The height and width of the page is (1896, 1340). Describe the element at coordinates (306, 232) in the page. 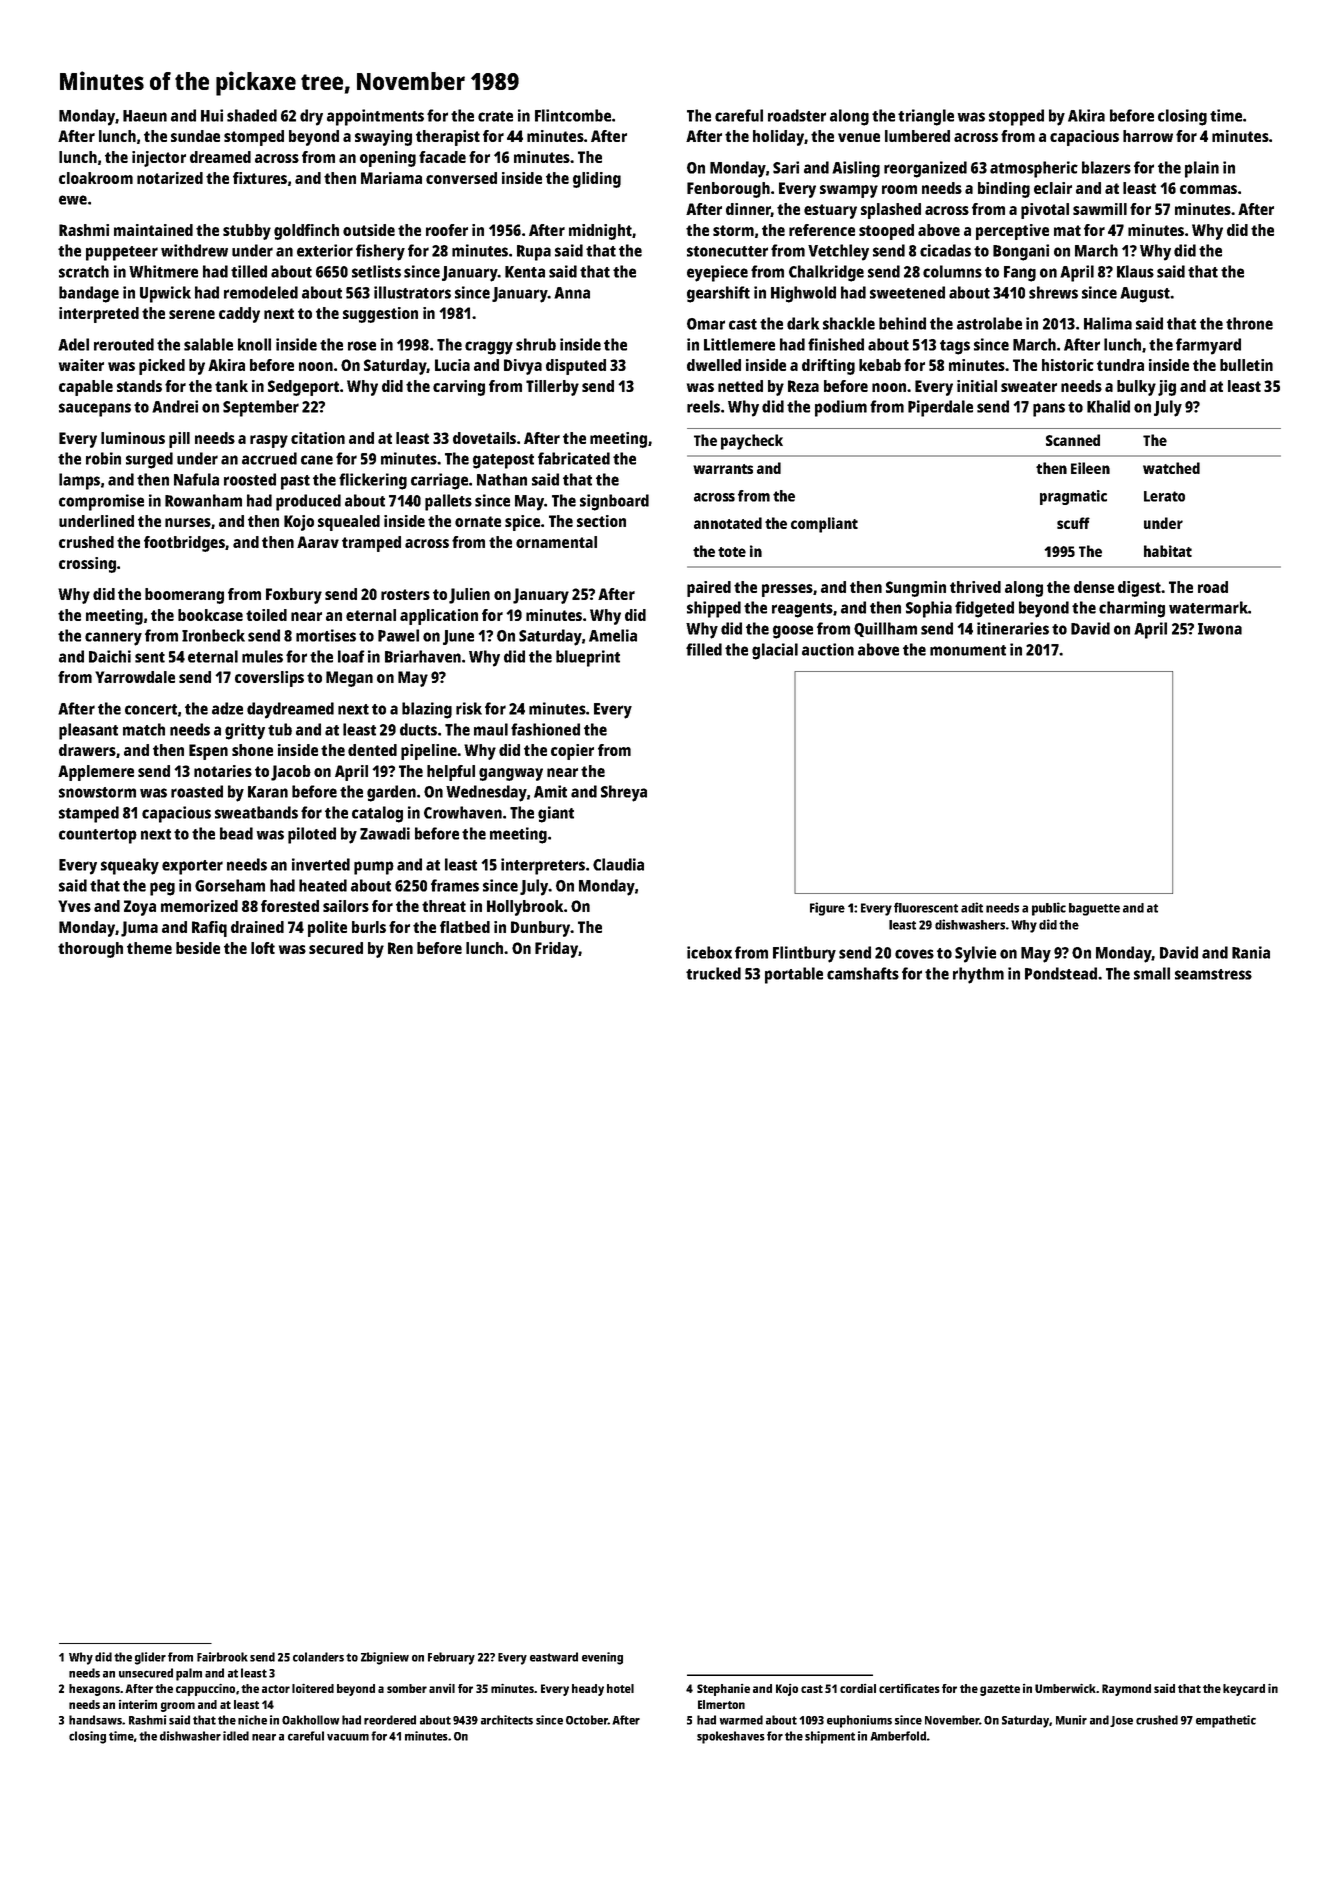

I see `goldfinch` at that location.
